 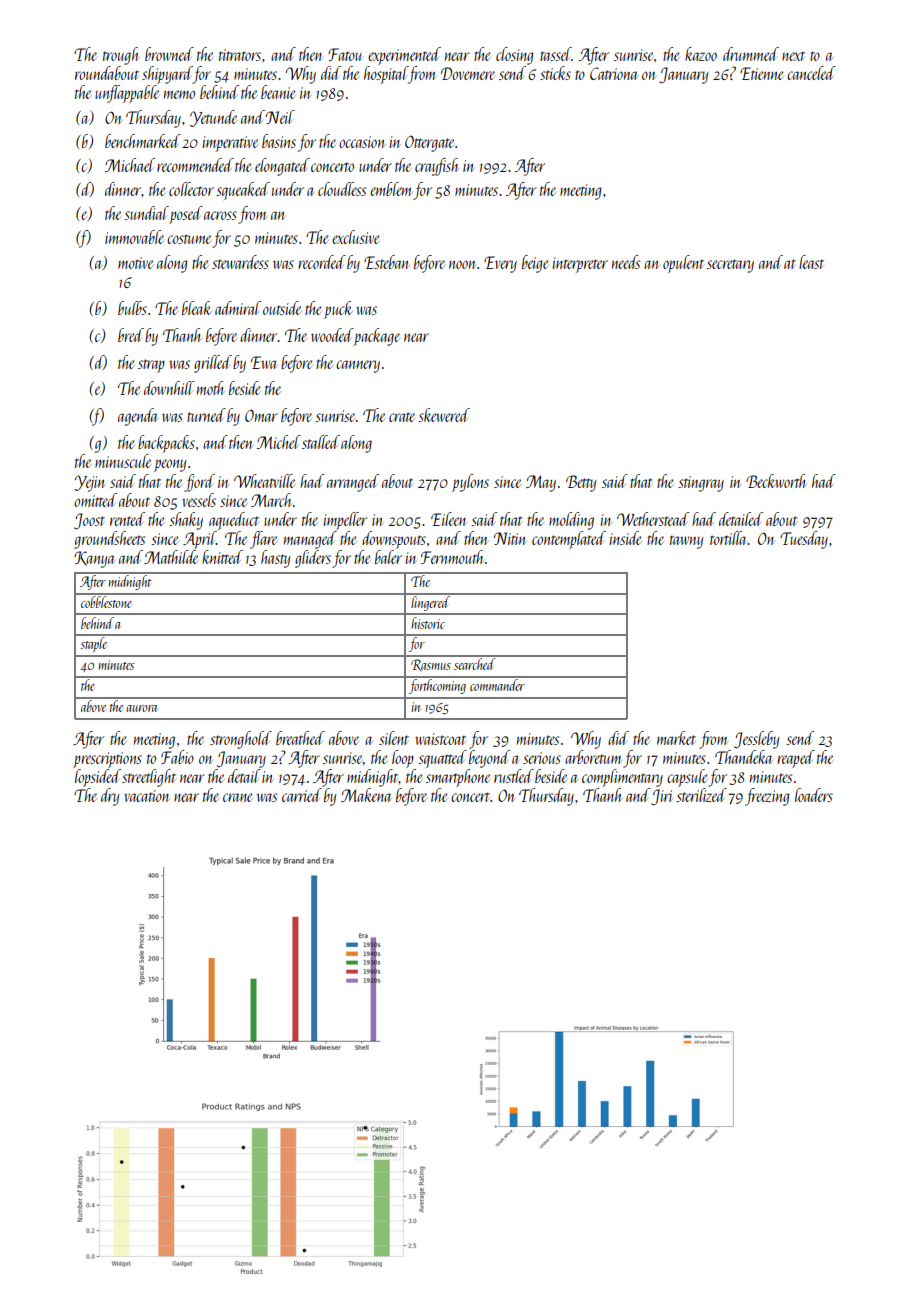 What do you see at coordinates (169, 54) in the screenshot?
I see `browned` at bounding box center [169, 54].
